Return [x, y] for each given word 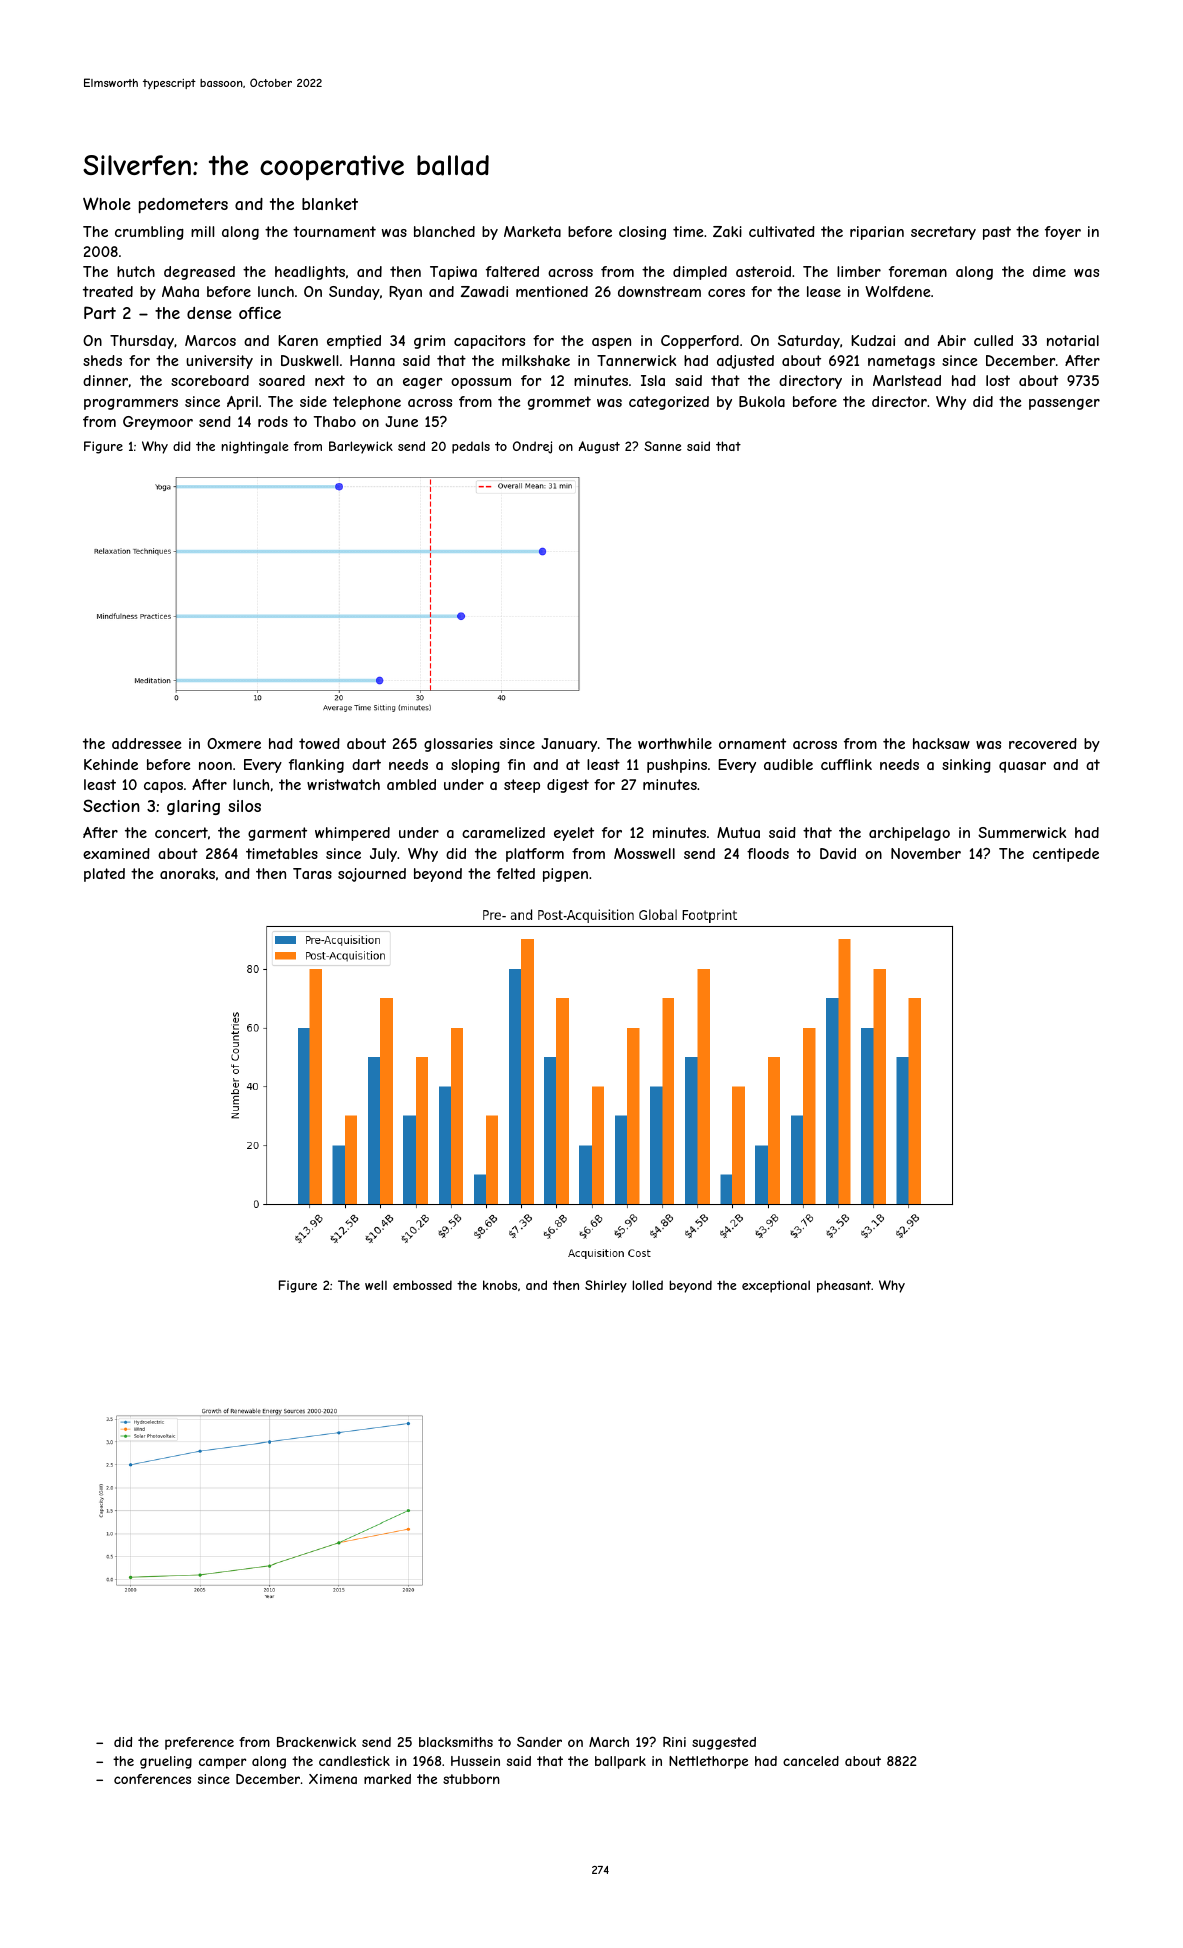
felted [516, 873]
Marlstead [907, 380]
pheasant [844, 1286]
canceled [811, 1761]
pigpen [565, 875]
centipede [1066, 855]
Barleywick [361, 447]
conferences [152, 1779]
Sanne [663, 446]
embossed [422, 1285]
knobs [500, 1285]
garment [277, 834]
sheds [102, 360]
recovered [1043, 743]
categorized [669, 403]
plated [104, 875]
